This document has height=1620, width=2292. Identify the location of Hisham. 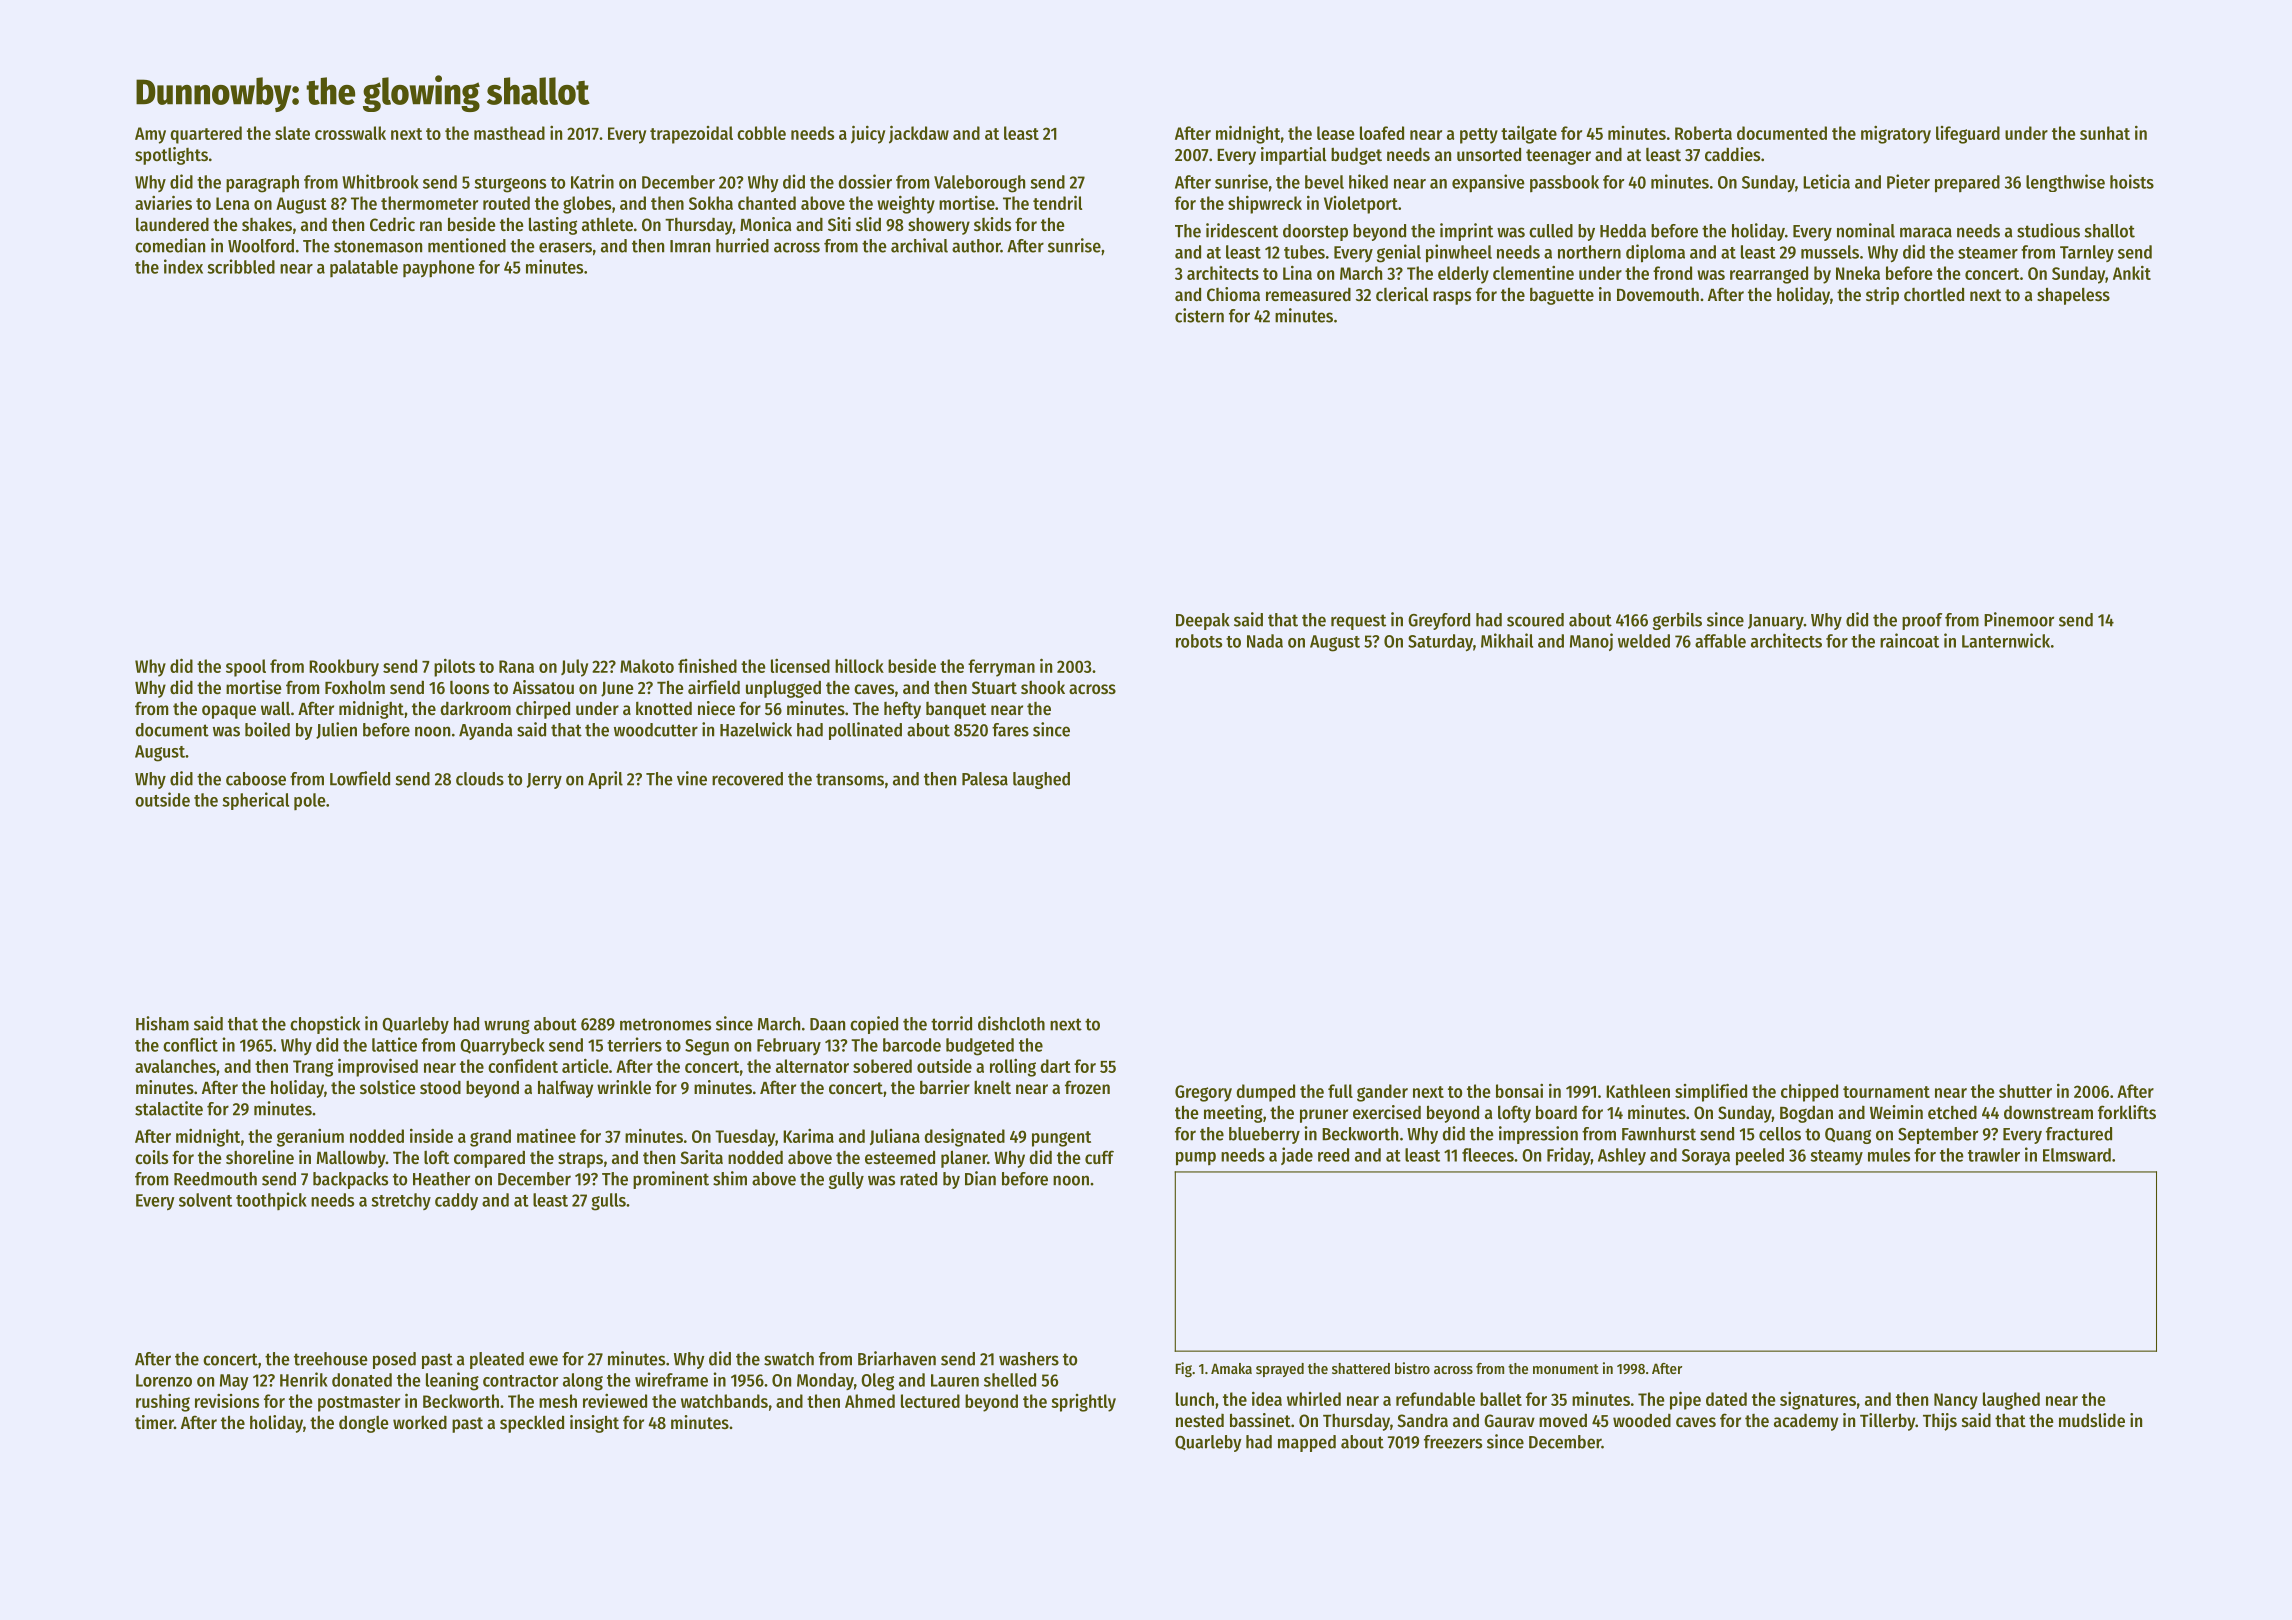
(162, 1023).
